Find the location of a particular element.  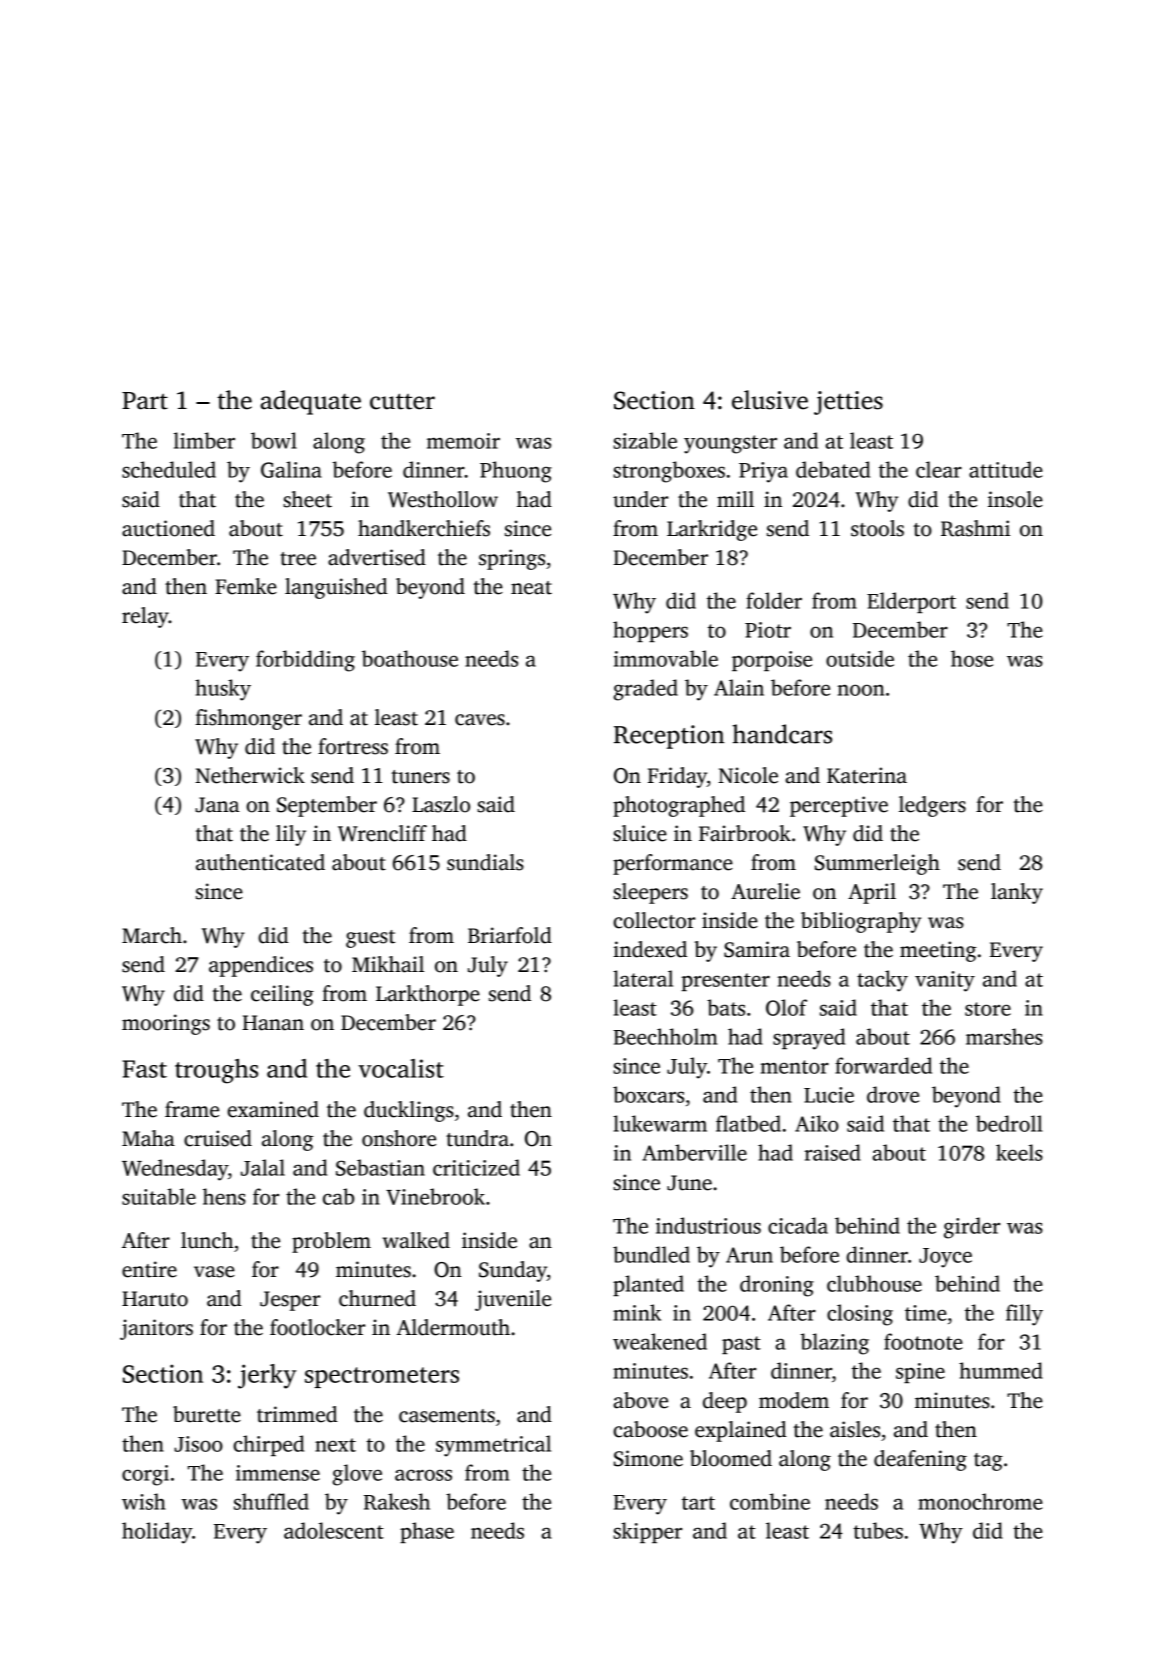

collector is located at coordinates (654, 920).
